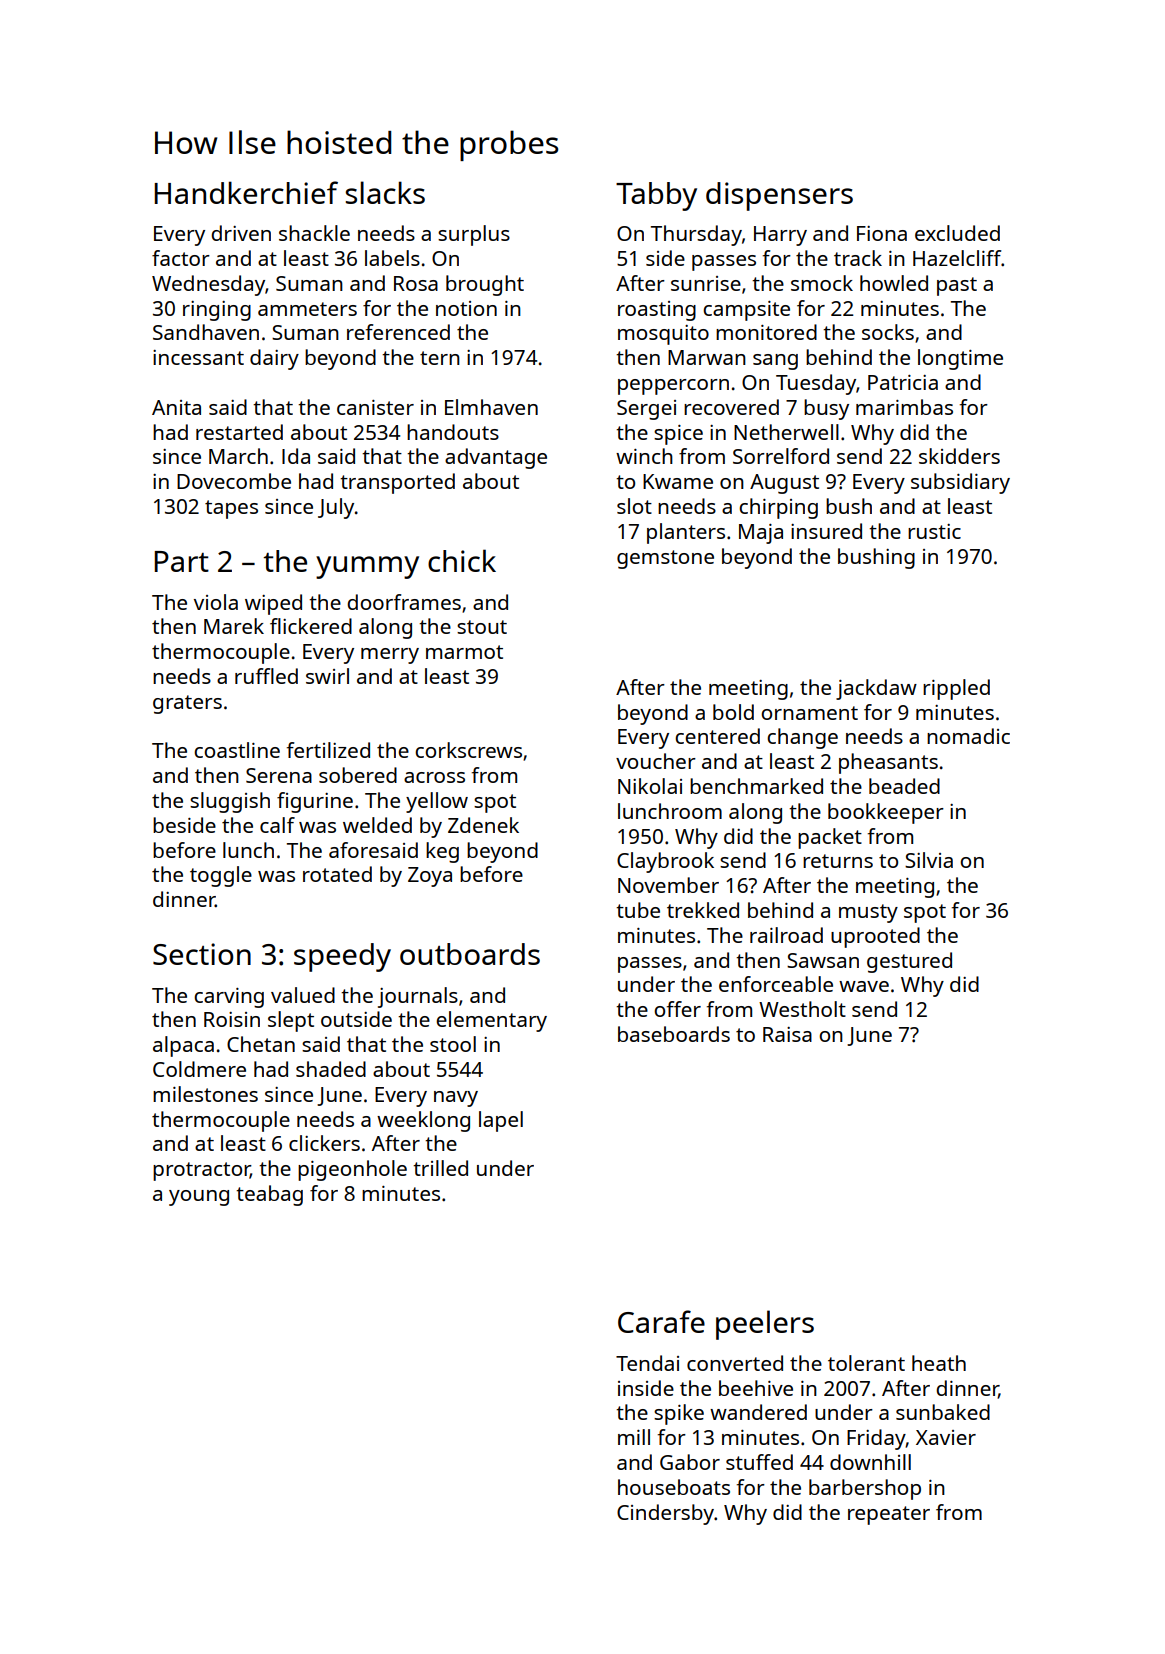 Image resolution: width=1165 pixels, height=1654 pixels. Describe the element at coordinates (181, 258) in the document. I see `factor` at that location.
